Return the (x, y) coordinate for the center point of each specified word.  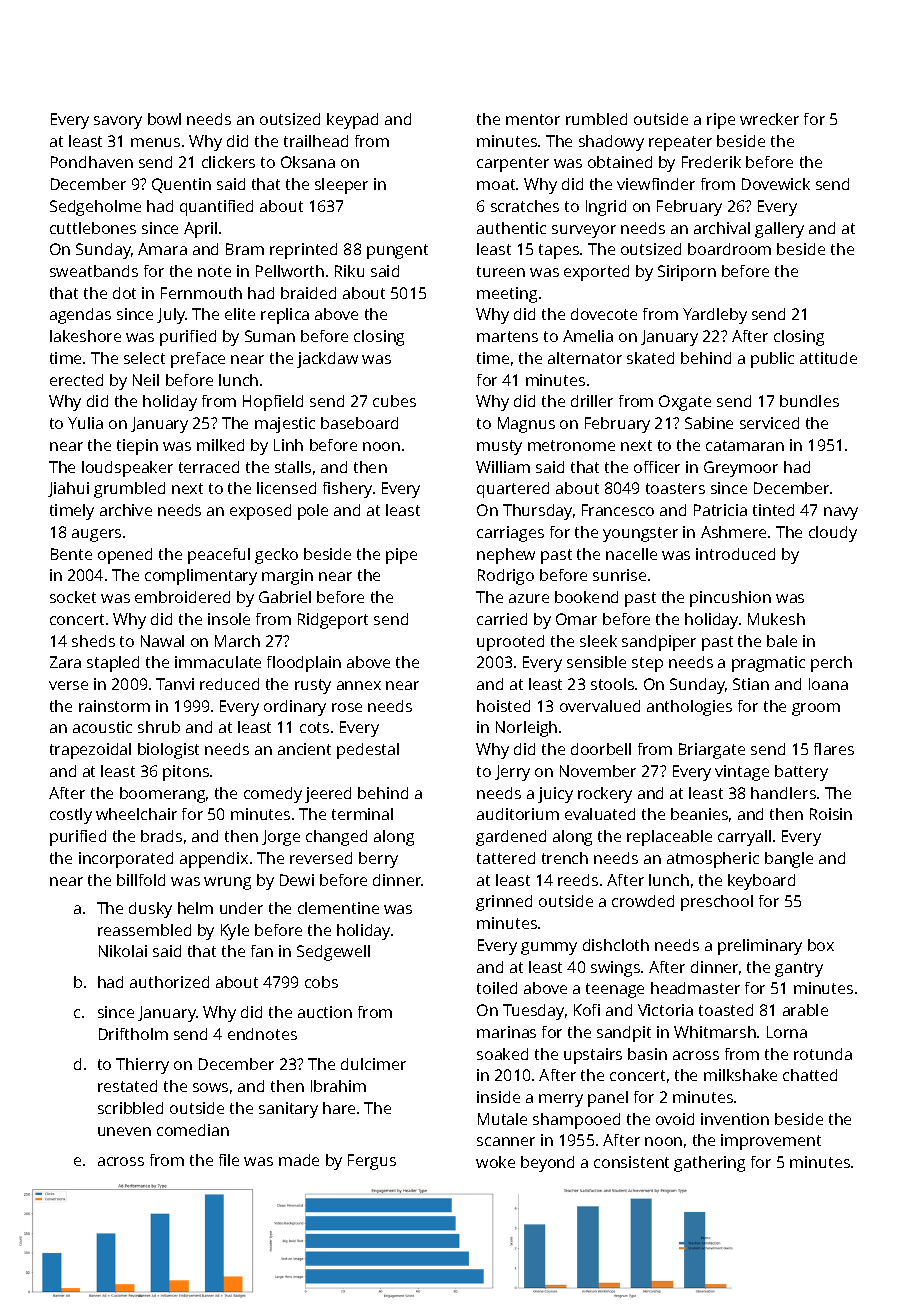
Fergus (372, 1162)
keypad (352, 121)
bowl (164, 119)
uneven (124, 1131)
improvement (771, 1142)
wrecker (769, 119)
